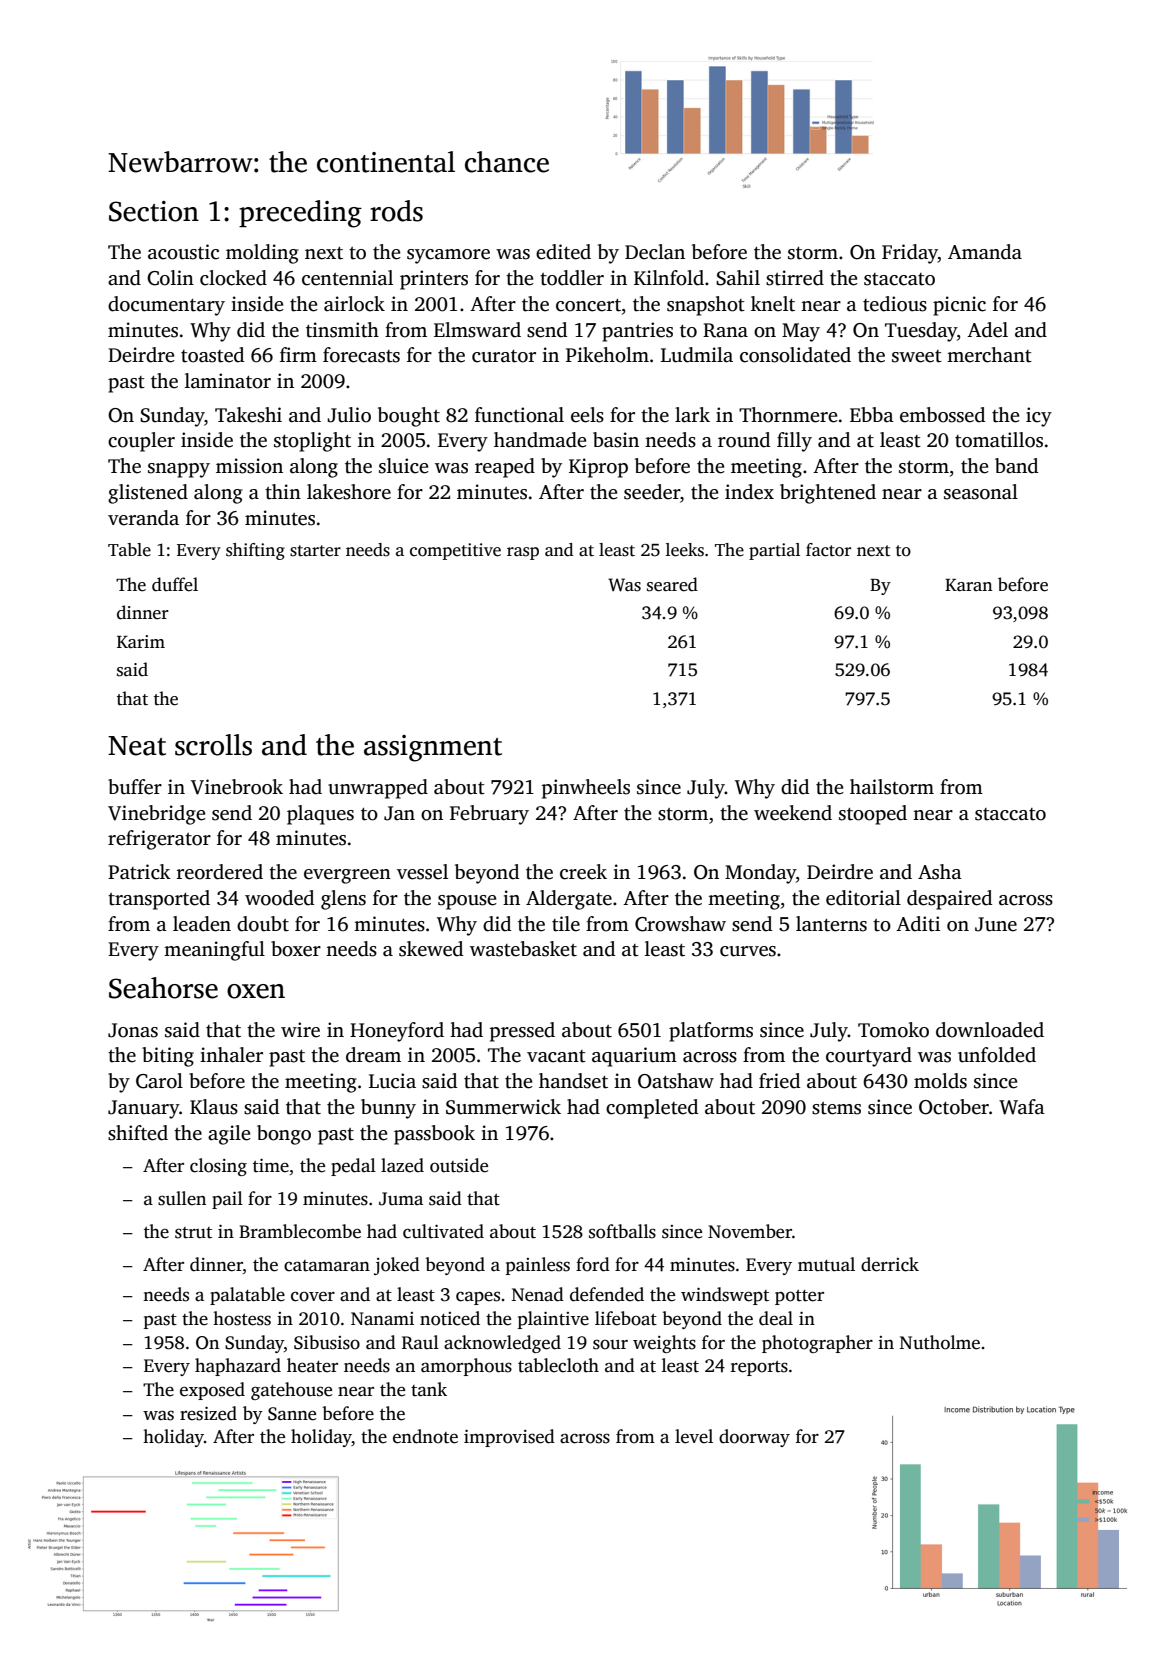 This screenshot has height=1654, width=1165. Describe the element at coordinates (672, 584) in the screenshot. I see `seared` at that location.
